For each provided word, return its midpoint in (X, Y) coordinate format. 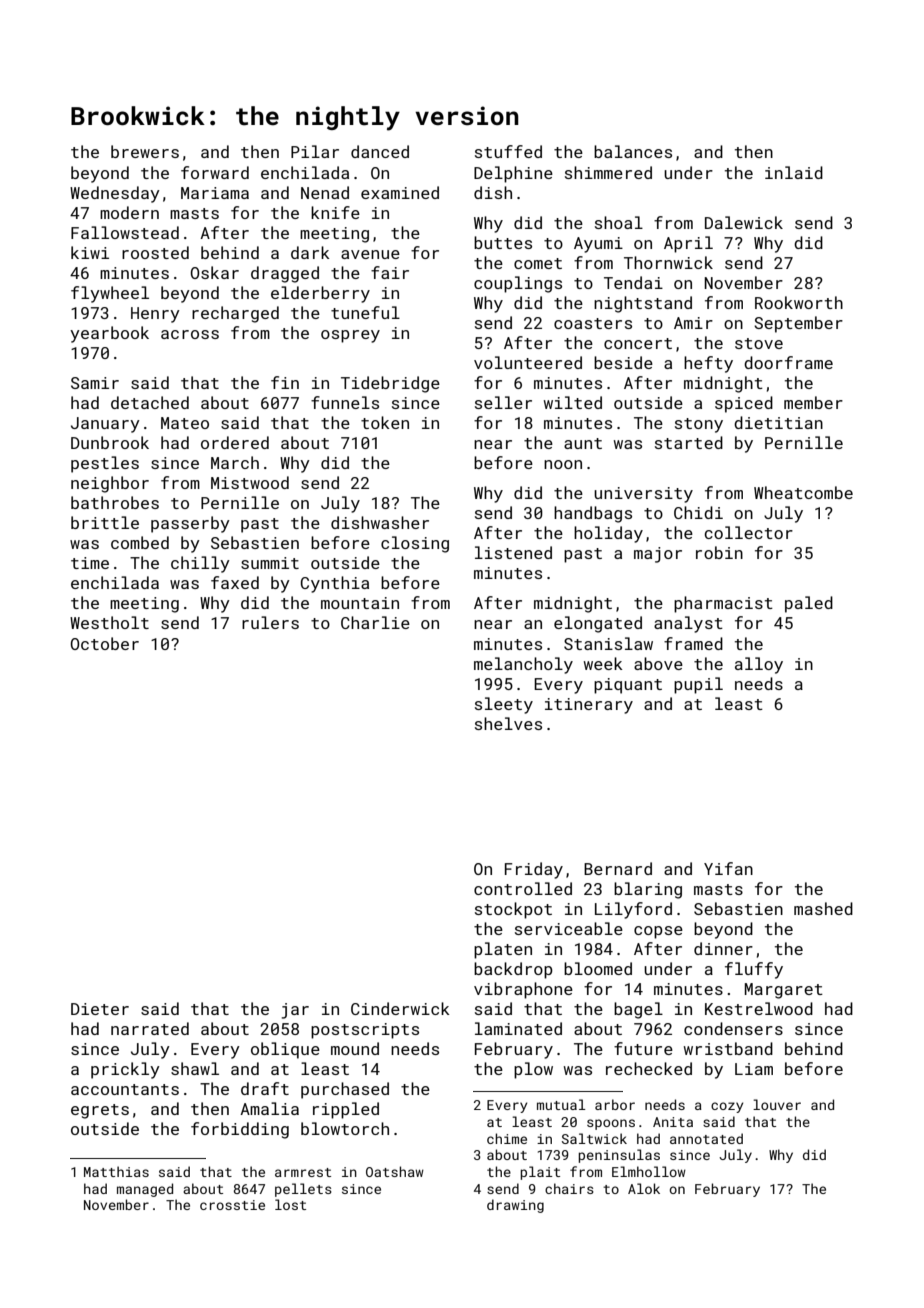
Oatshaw (395, 1171)
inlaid (794, 172)
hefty (708, 364)
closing (415, 544)
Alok (644, 1188)
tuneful (365, 312)
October (105, 643)
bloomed (598, 968)
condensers (733, 1028)
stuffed (508, 151)
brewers (145, 151)
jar (295, 1011)
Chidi (698, 512)
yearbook (109, 334)
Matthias (116, 1171)
